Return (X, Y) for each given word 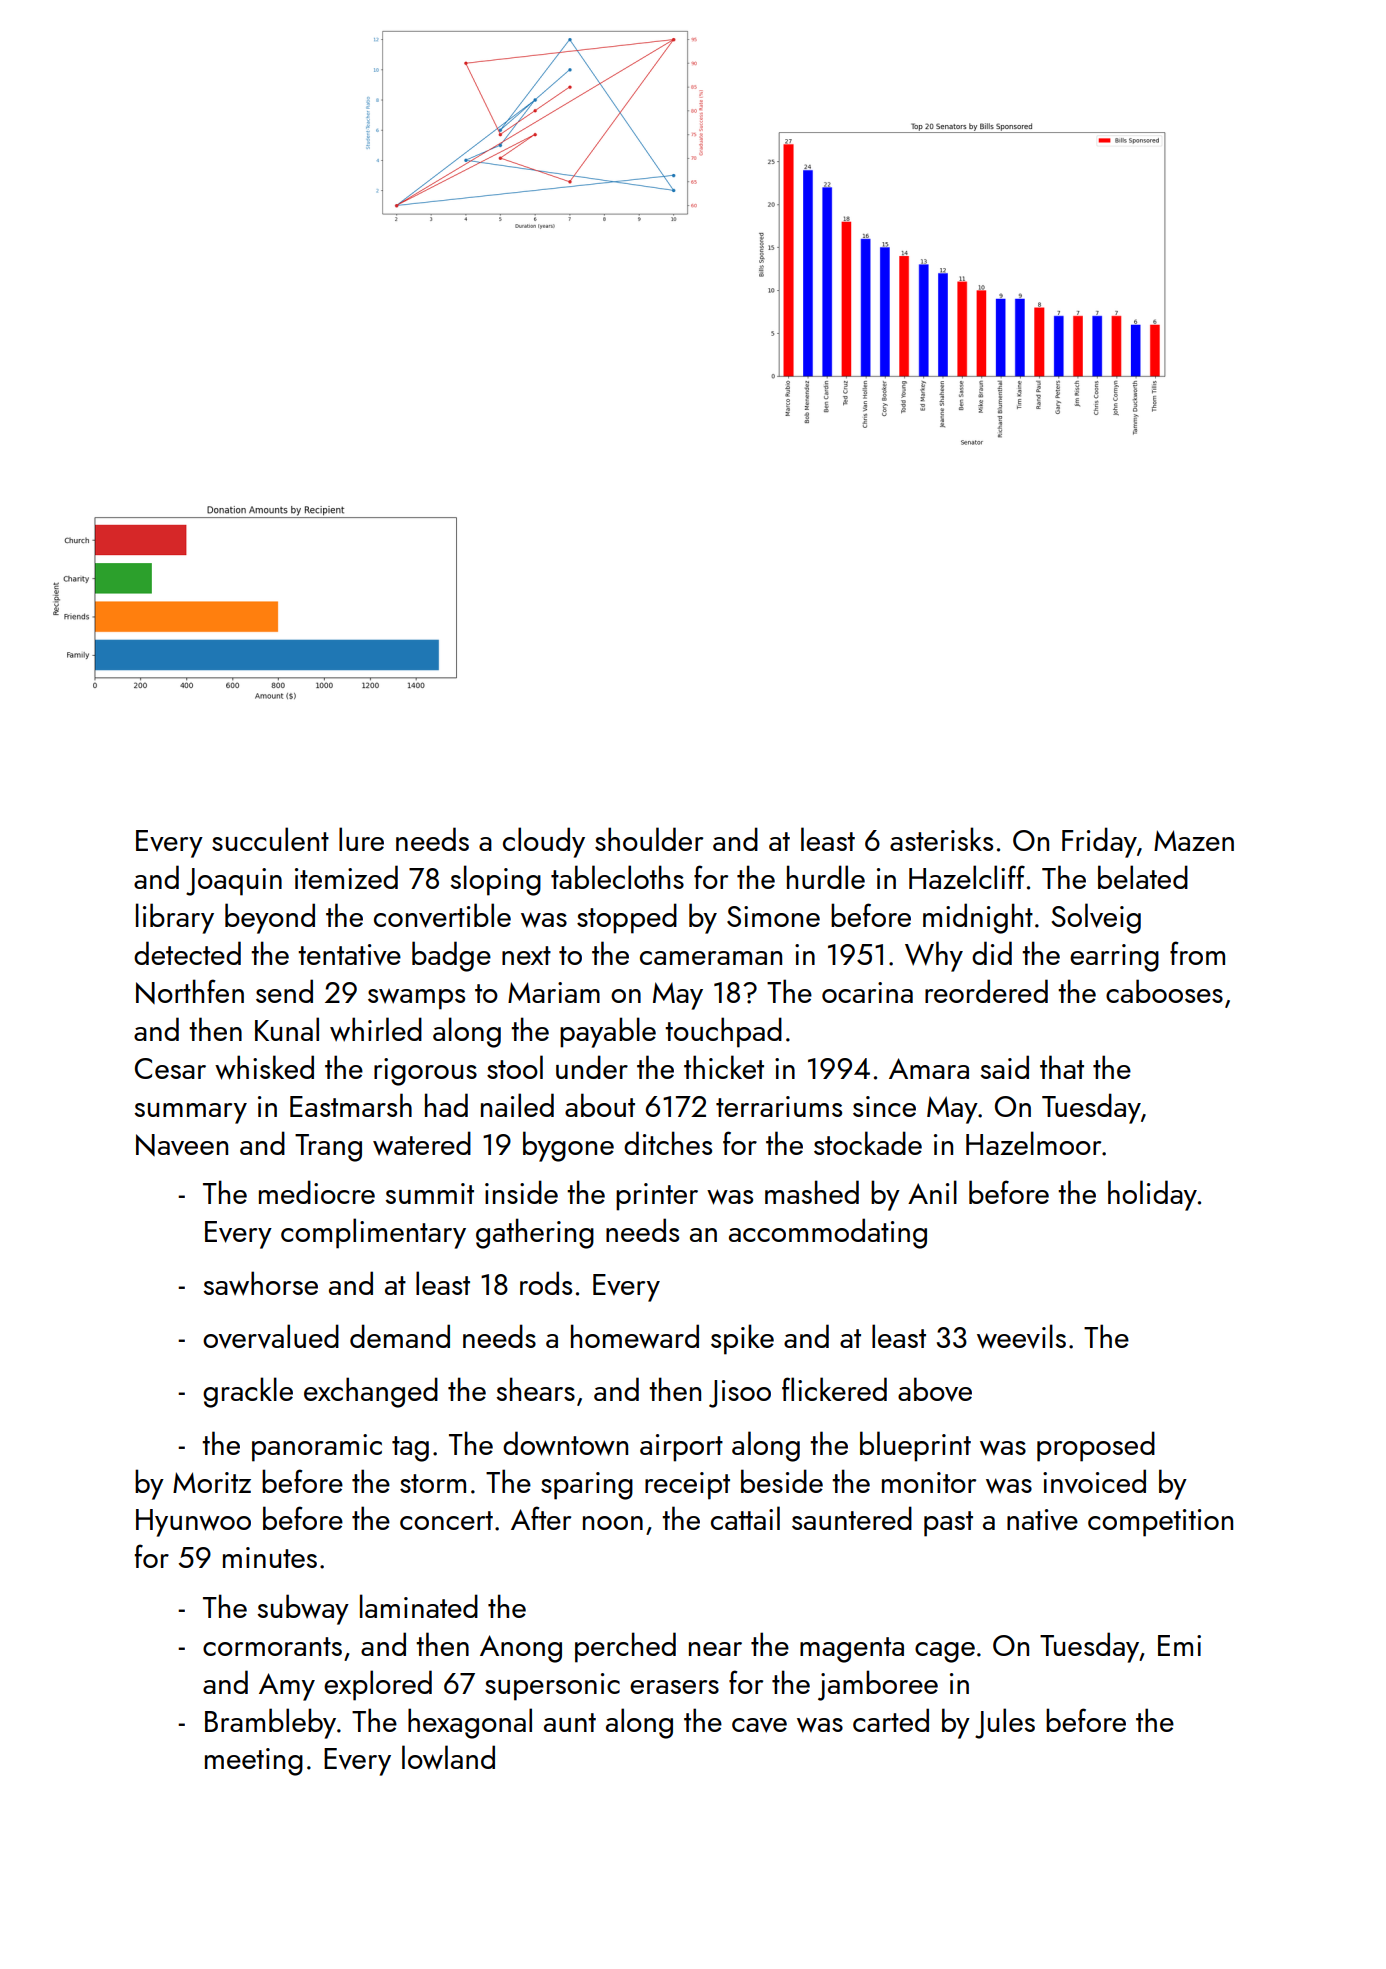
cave (759, 1725)
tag (410, 1449)
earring (1114, 958)
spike (742, 1339)
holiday (1152, 1195)
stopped (627, 918)
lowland (448, 1757)
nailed (517, 1105)
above (935, 1389)
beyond (270, 918)
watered (422, 1143)
